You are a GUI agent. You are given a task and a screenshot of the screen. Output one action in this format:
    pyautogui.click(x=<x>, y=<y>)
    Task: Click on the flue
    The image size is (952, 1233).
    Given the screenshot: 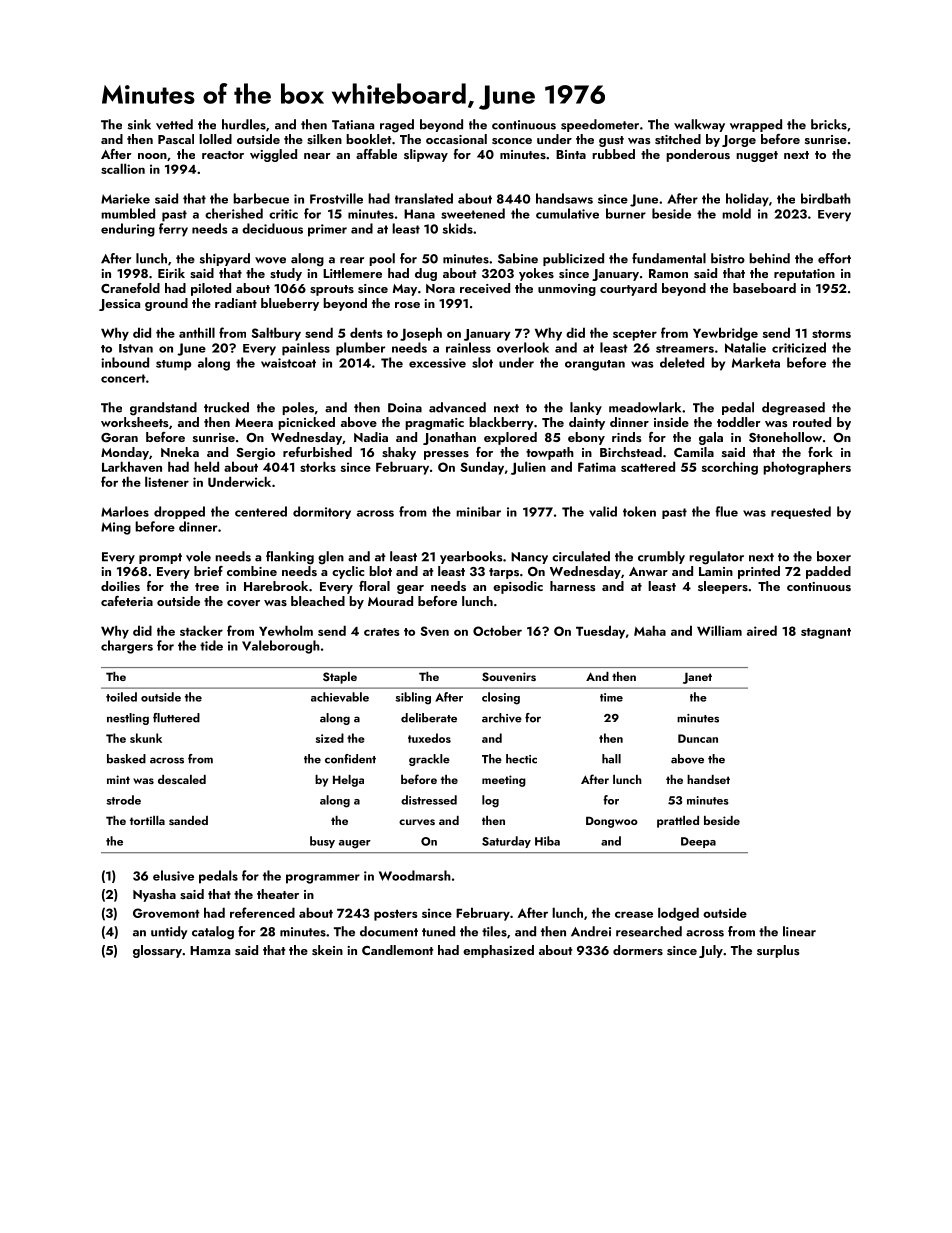 What is the action you would take?
    pyautogui.click(x=726, y=511)
